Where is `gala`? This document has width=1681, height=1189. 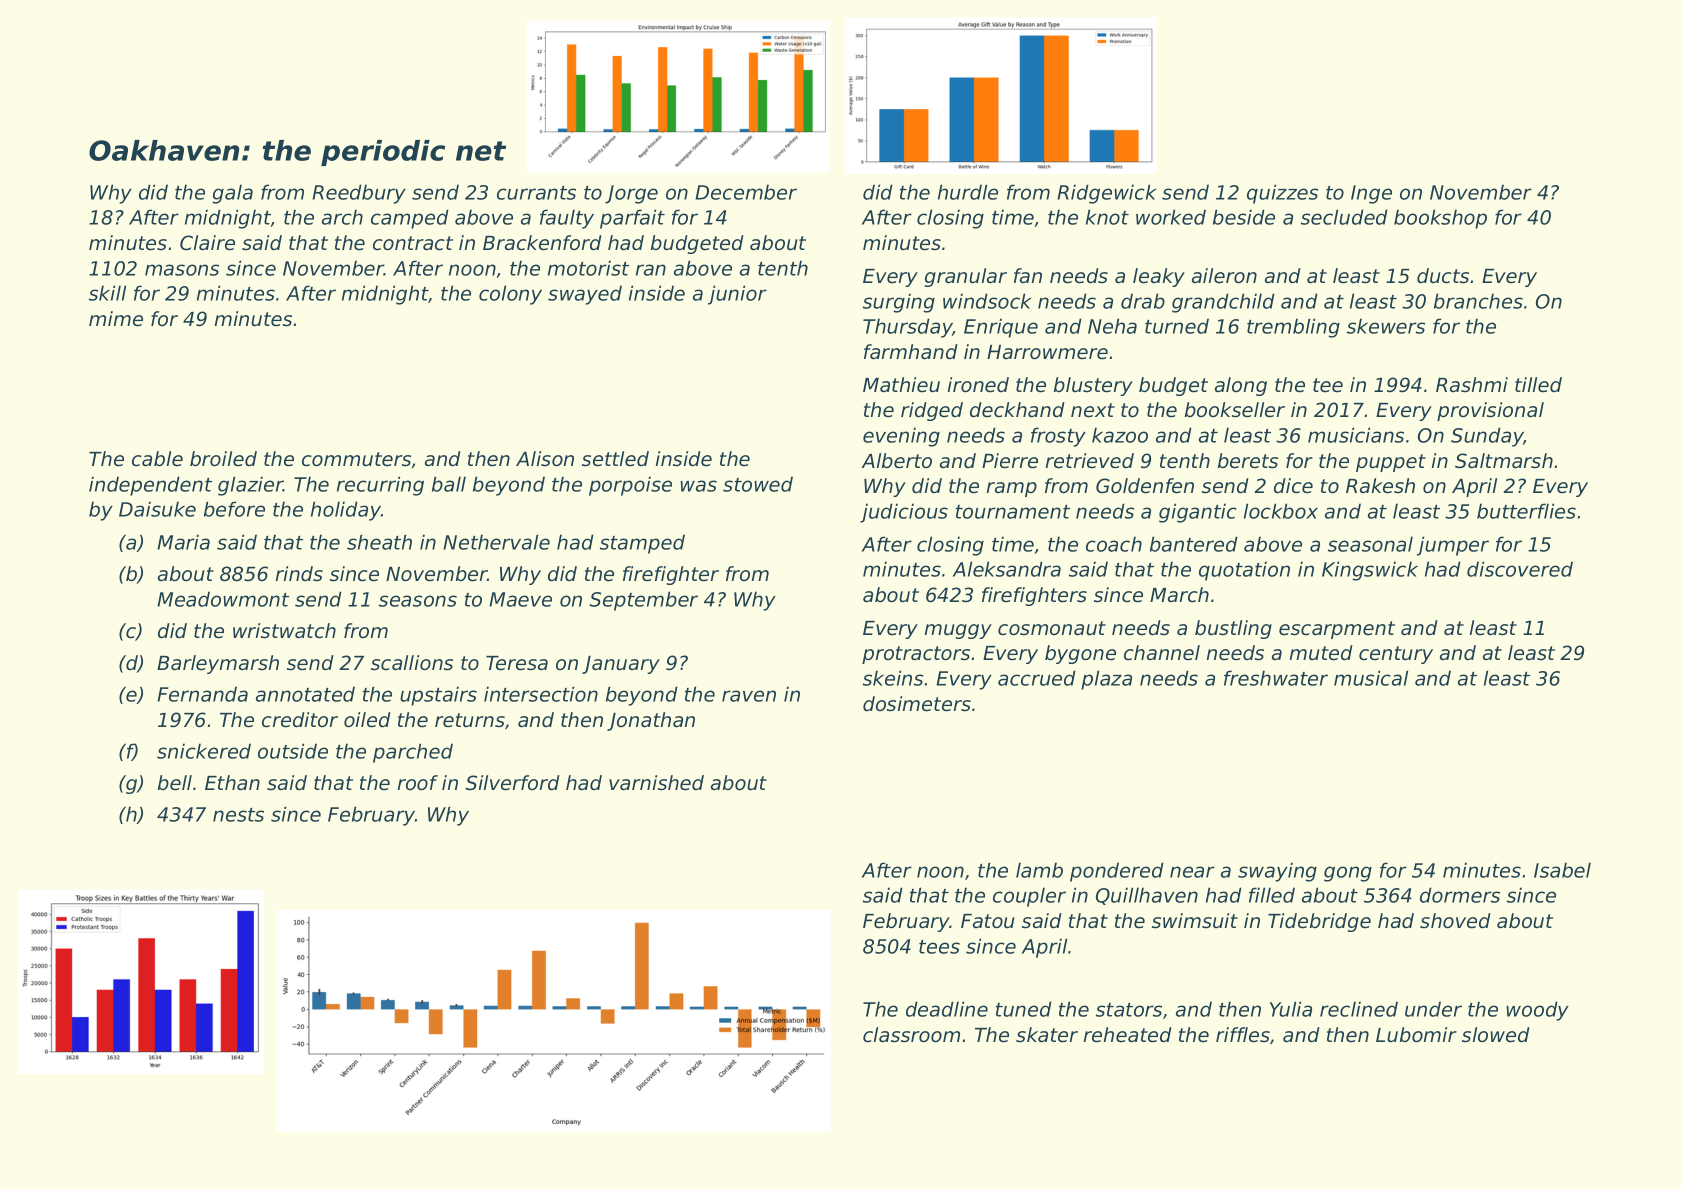 gala is located at coordinates (232, 194).
